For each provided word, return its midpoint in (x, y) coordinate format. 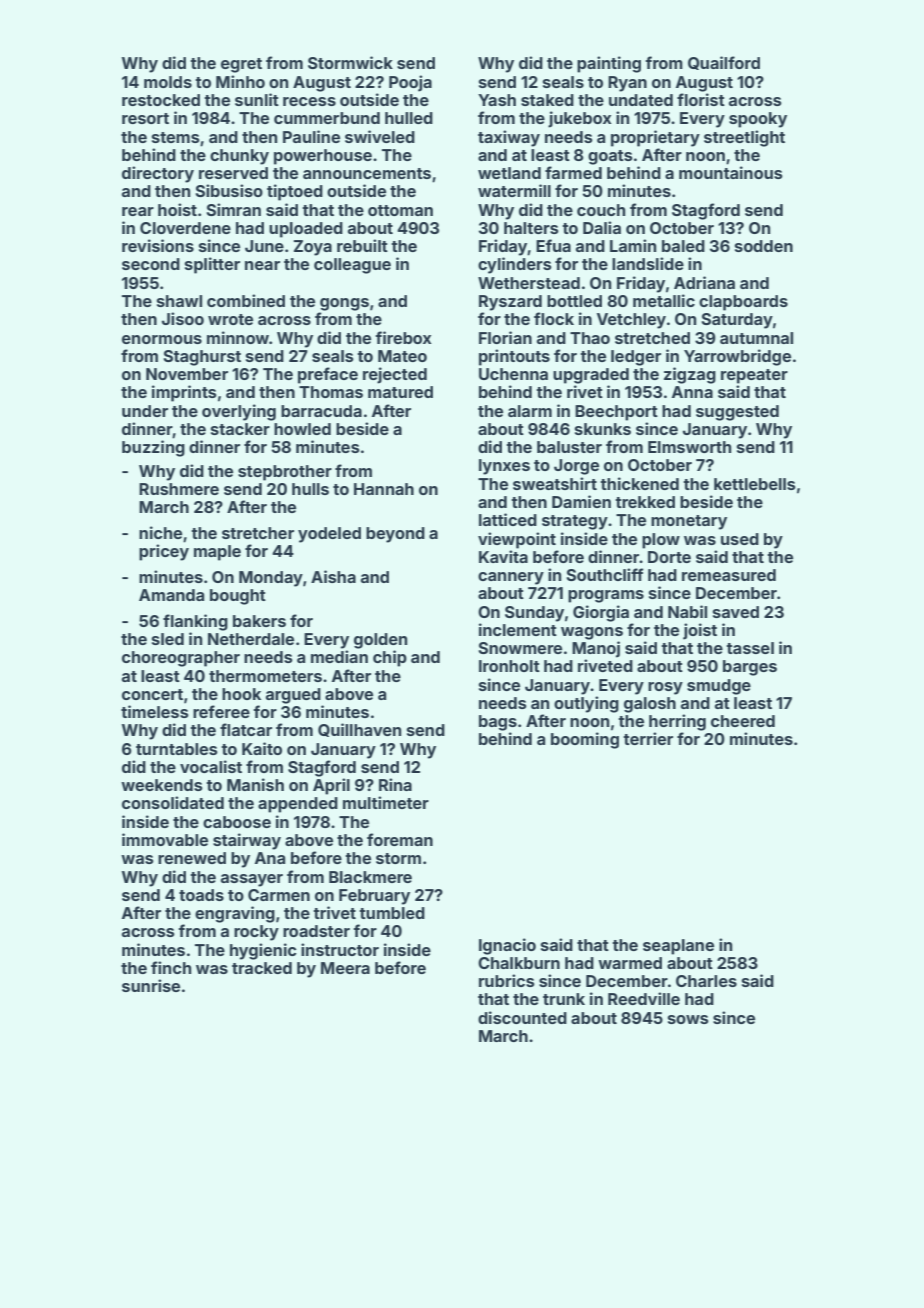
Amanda (171, 595)
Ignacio (507, 946)
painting (609, 64)
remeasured (729, 575)
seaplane (678, 947)
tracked (262, 968)
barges (750, 668)
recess (309, 101)
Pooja (410, 83)
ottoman (400, 210)
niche (160, 532)
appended (298, 805)
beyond (395, 535)
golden (380, 641)
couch (601, 210)
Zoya (313, 248)
